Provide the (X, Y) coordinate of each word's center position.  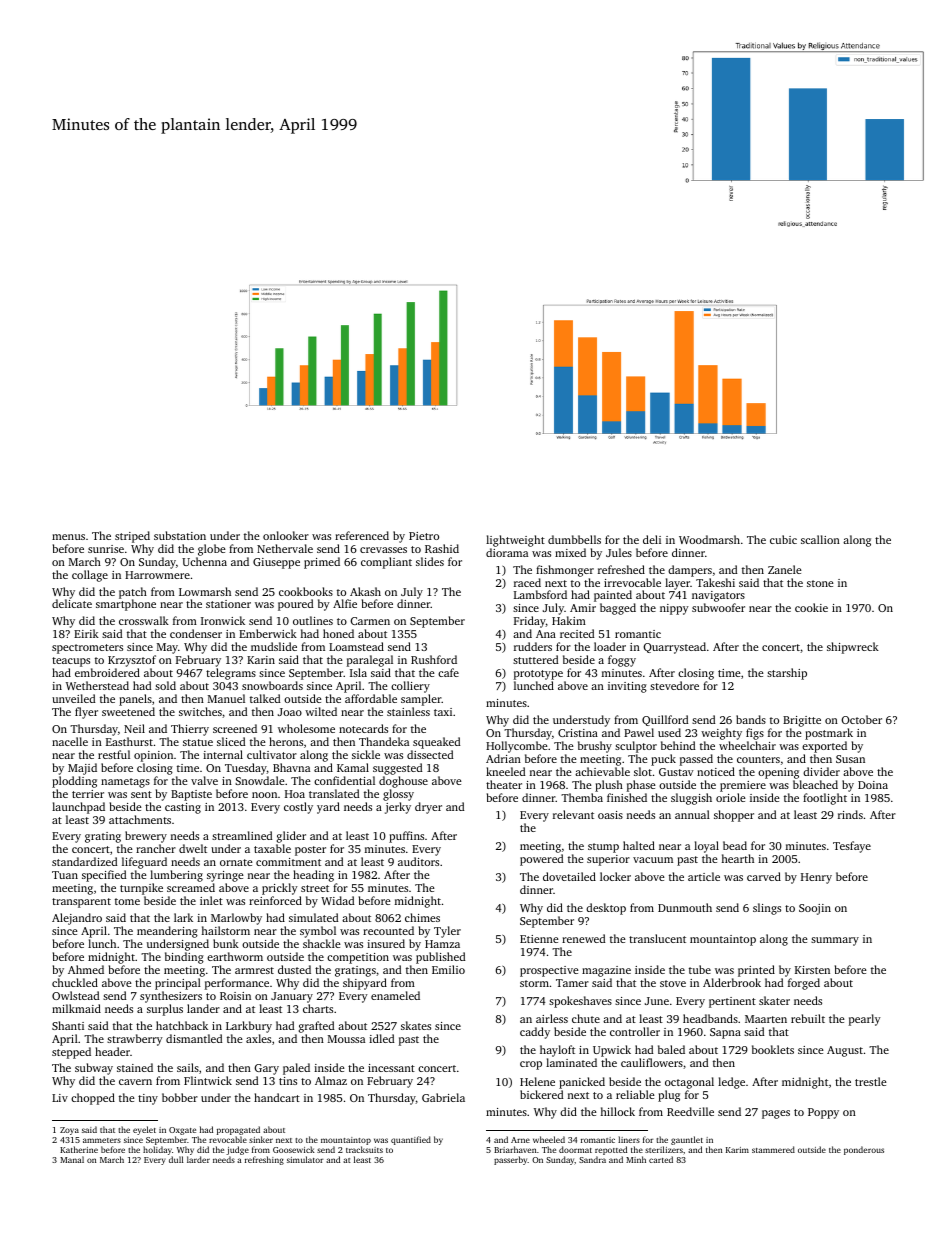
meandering (167, 932)
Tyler (447, 932)
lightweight (515, 541)
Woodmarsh (709, 539)
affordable (371, 698)
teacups (71, 662)
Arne (520, 1140)
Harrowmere (157, 575)
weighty (721, 734)
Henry (816, 878)
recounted (388, 930)
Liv (60, 1098)
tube (700, 969)
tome (127, 901)
